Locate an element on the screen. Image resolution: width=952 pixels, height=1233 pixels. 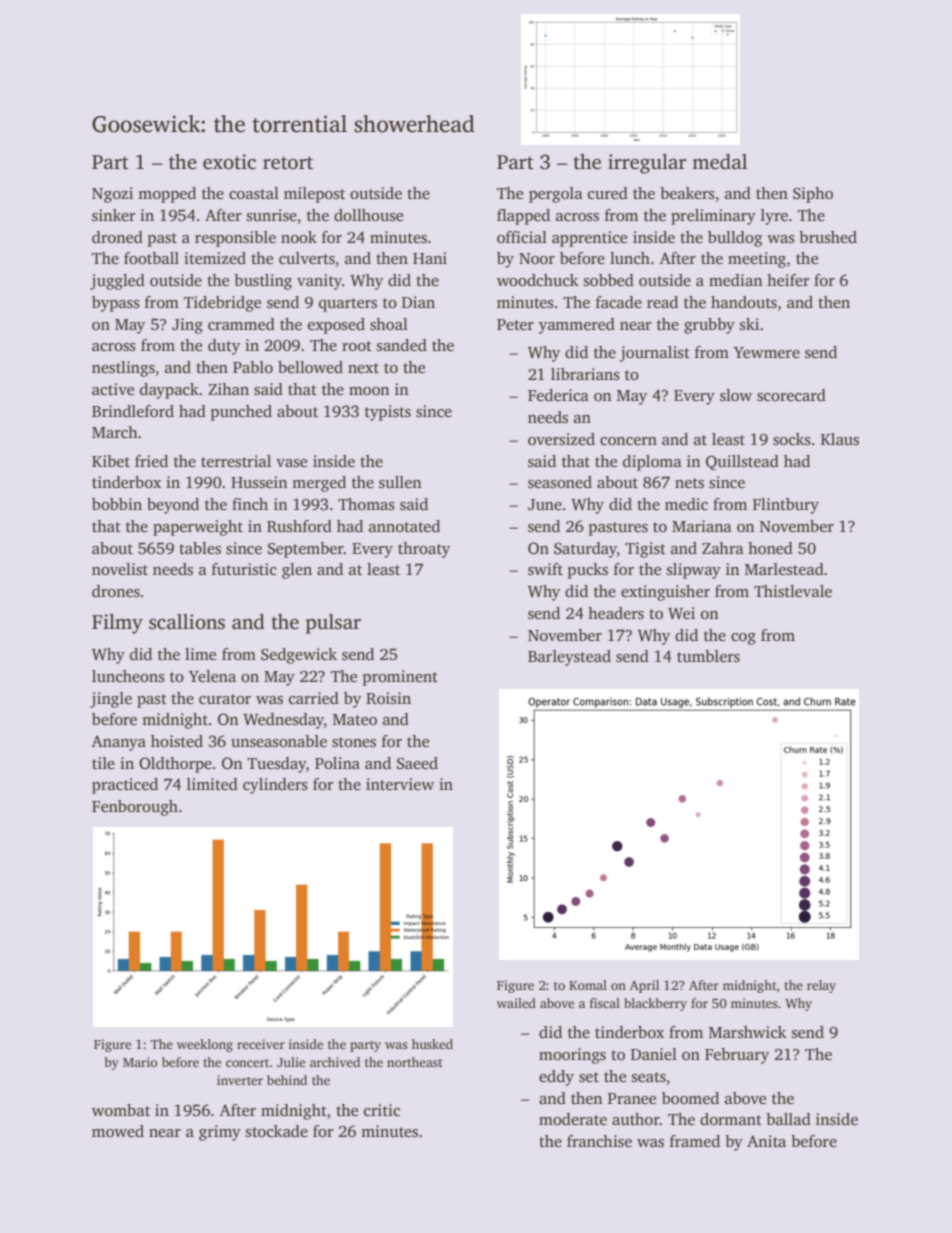
mowed is located at coordinates (118, 1131).
